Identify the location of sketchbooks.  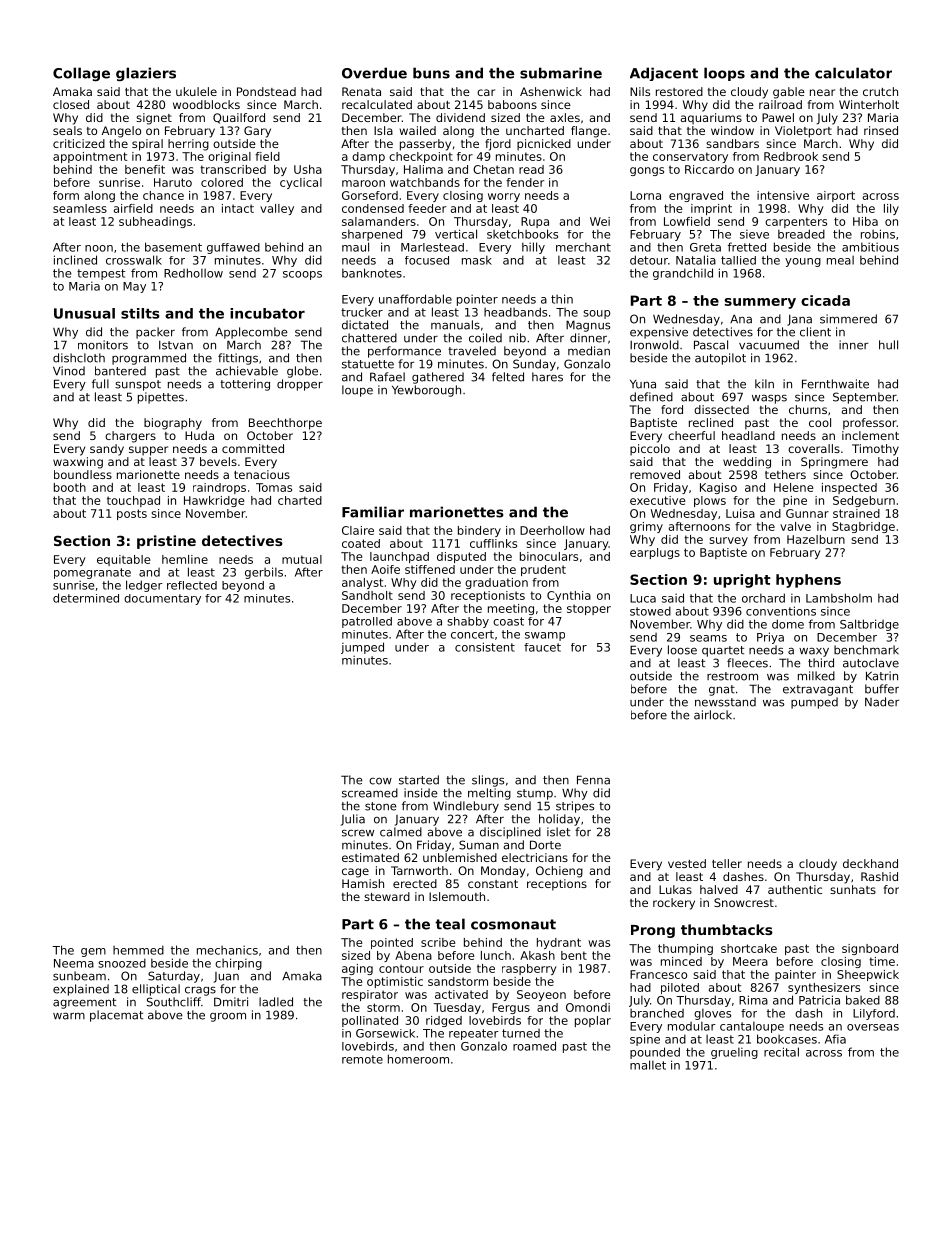
(522, 234).
